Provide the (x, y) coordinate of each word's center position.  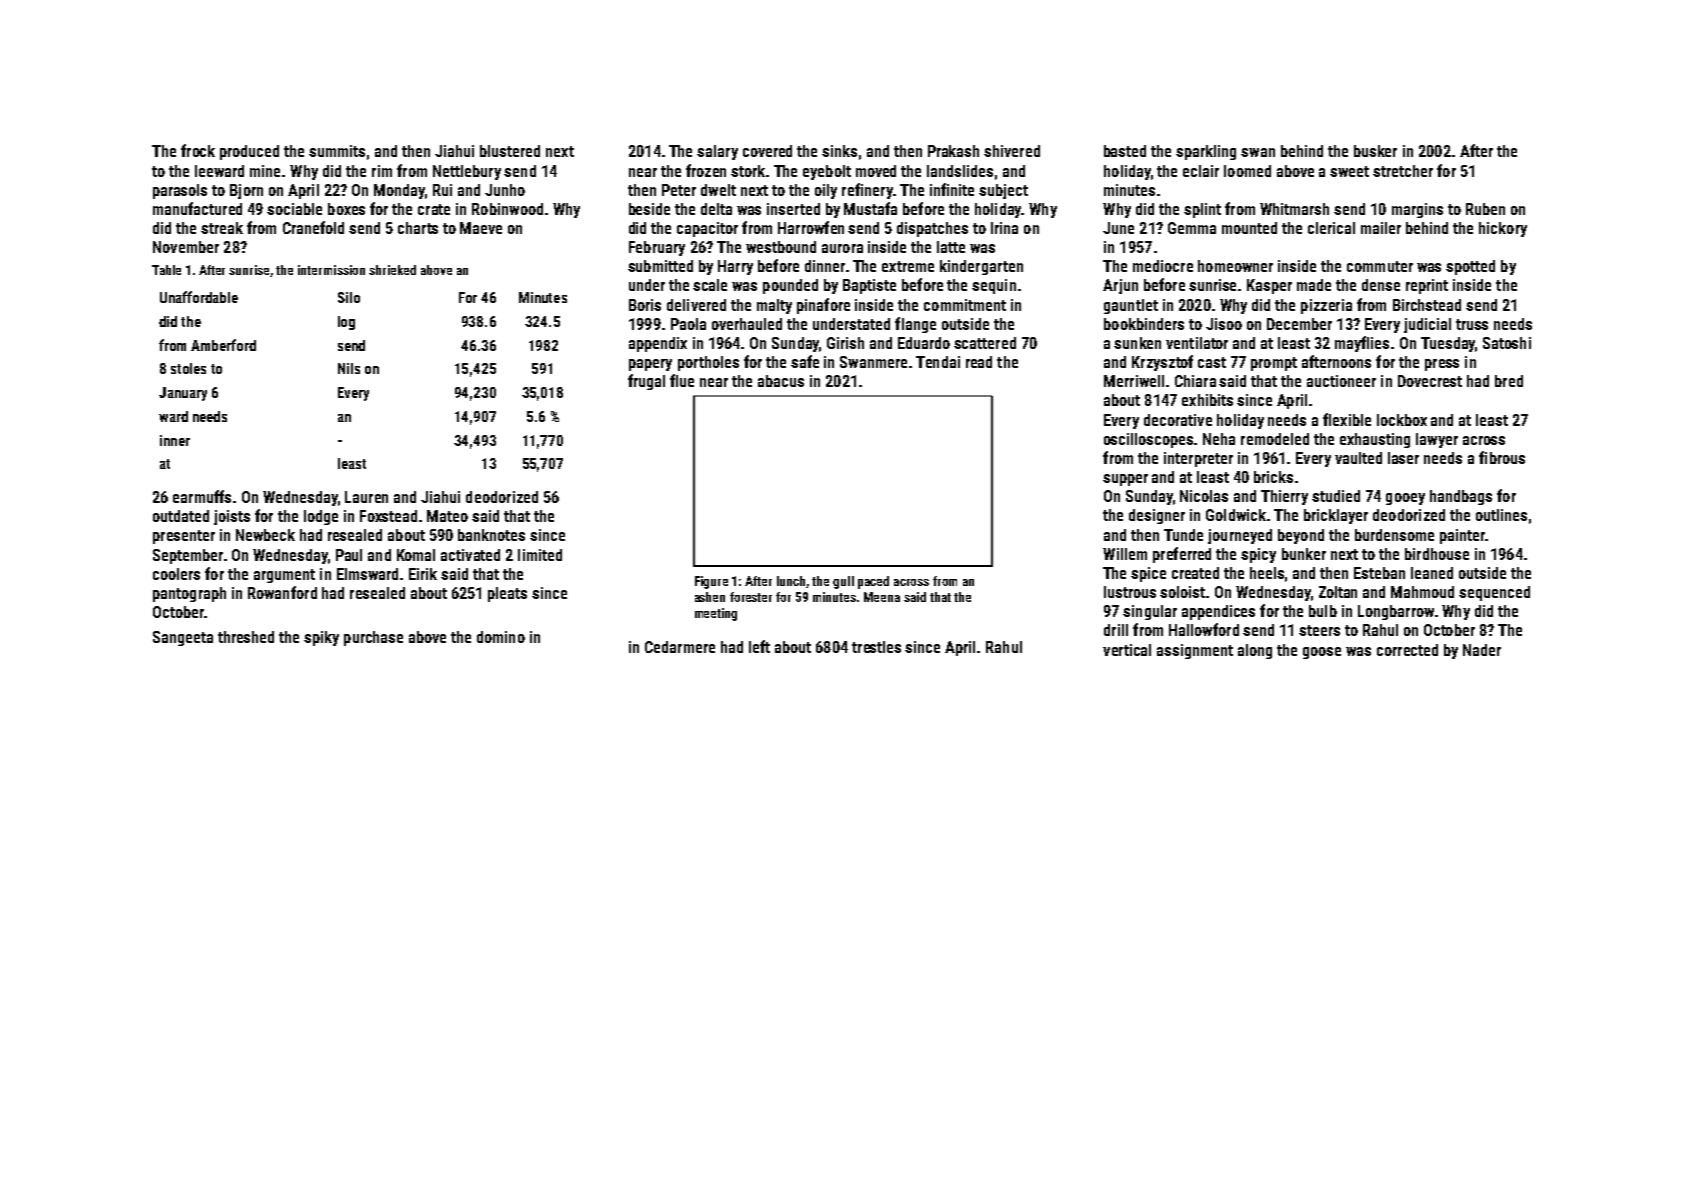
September (188, 556)
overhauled (747, 324)
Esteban (1379, 573)
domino (501, 637)
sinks (839, 151)
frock (198, 150)
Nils (349, 368)
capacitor (707, 229)
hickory (1503, 229)
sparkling (1206, 152)
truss (1472, 324)
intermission (331, 270)
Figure (711, 582)
